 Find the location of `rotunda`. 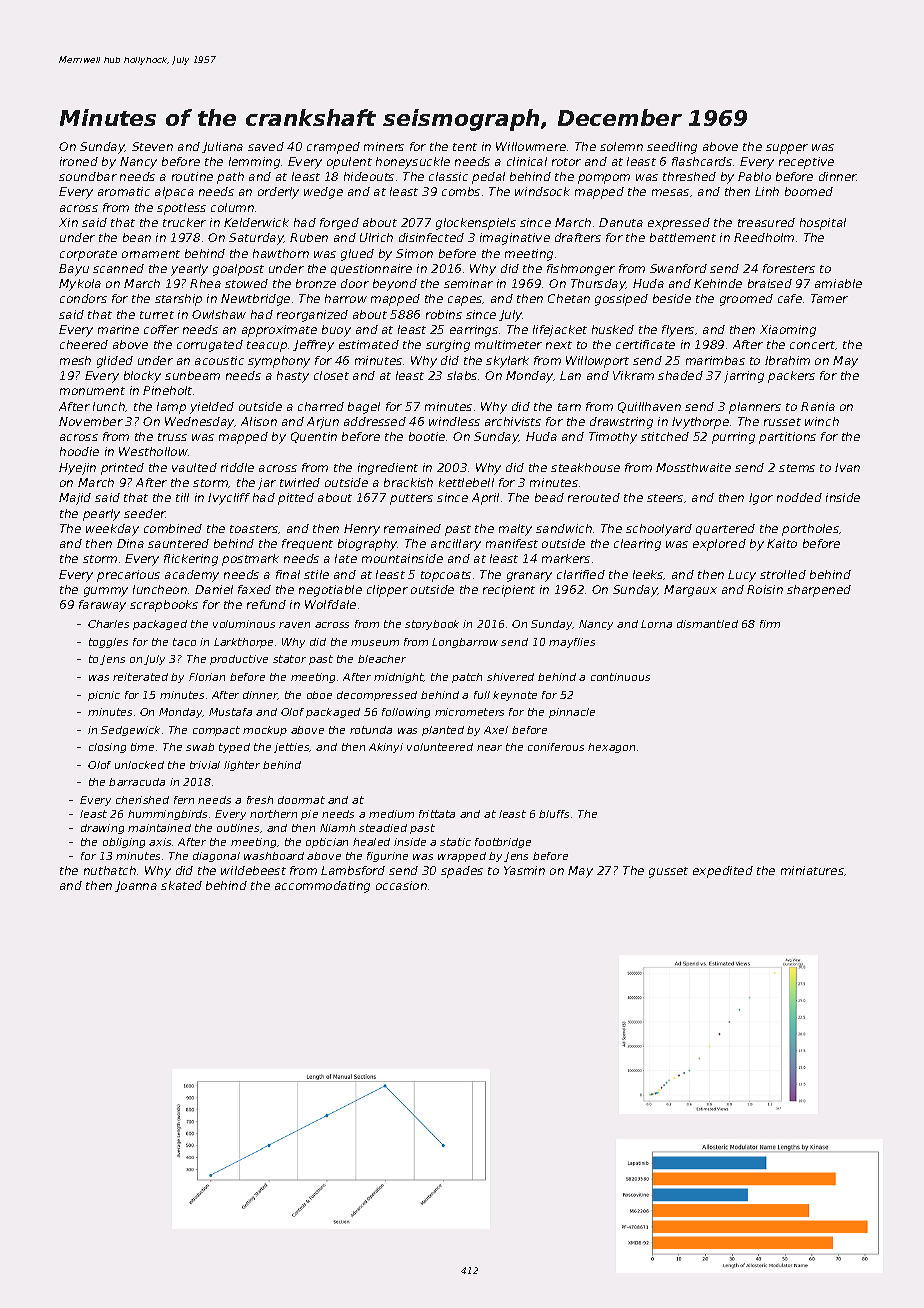

rotunda is located at coordinates (371, 730).
